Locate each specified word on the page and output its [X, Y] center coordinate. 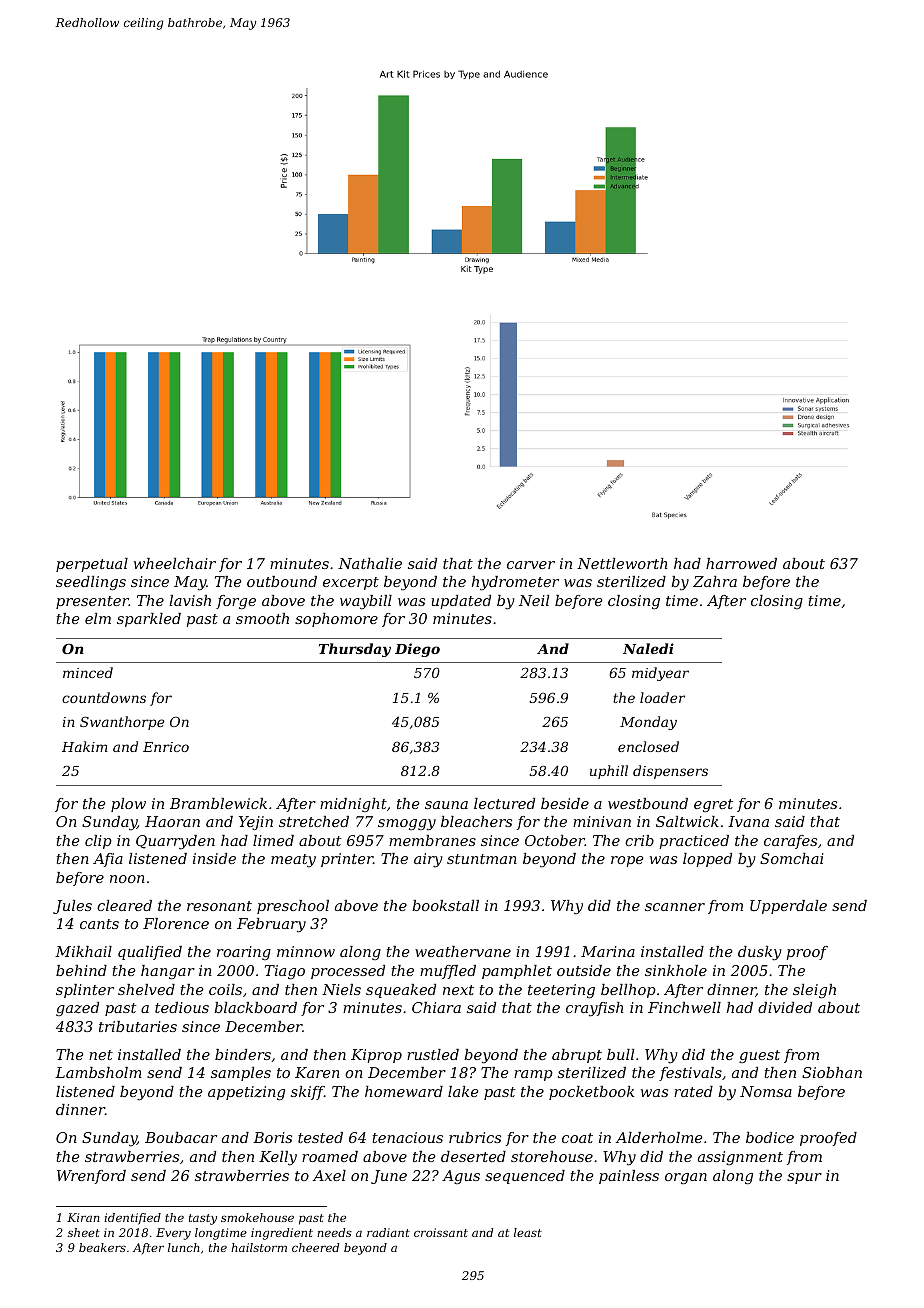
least [528, 1232]
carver [531, 565]
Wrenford [91, 1177]
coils [225, 989]
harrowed [741, 563]
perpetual [92, 565]
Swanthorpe [122, 723]
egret [713, 805]
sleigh [814, 991]
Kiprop [376, 1056]
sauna [446, 805]
